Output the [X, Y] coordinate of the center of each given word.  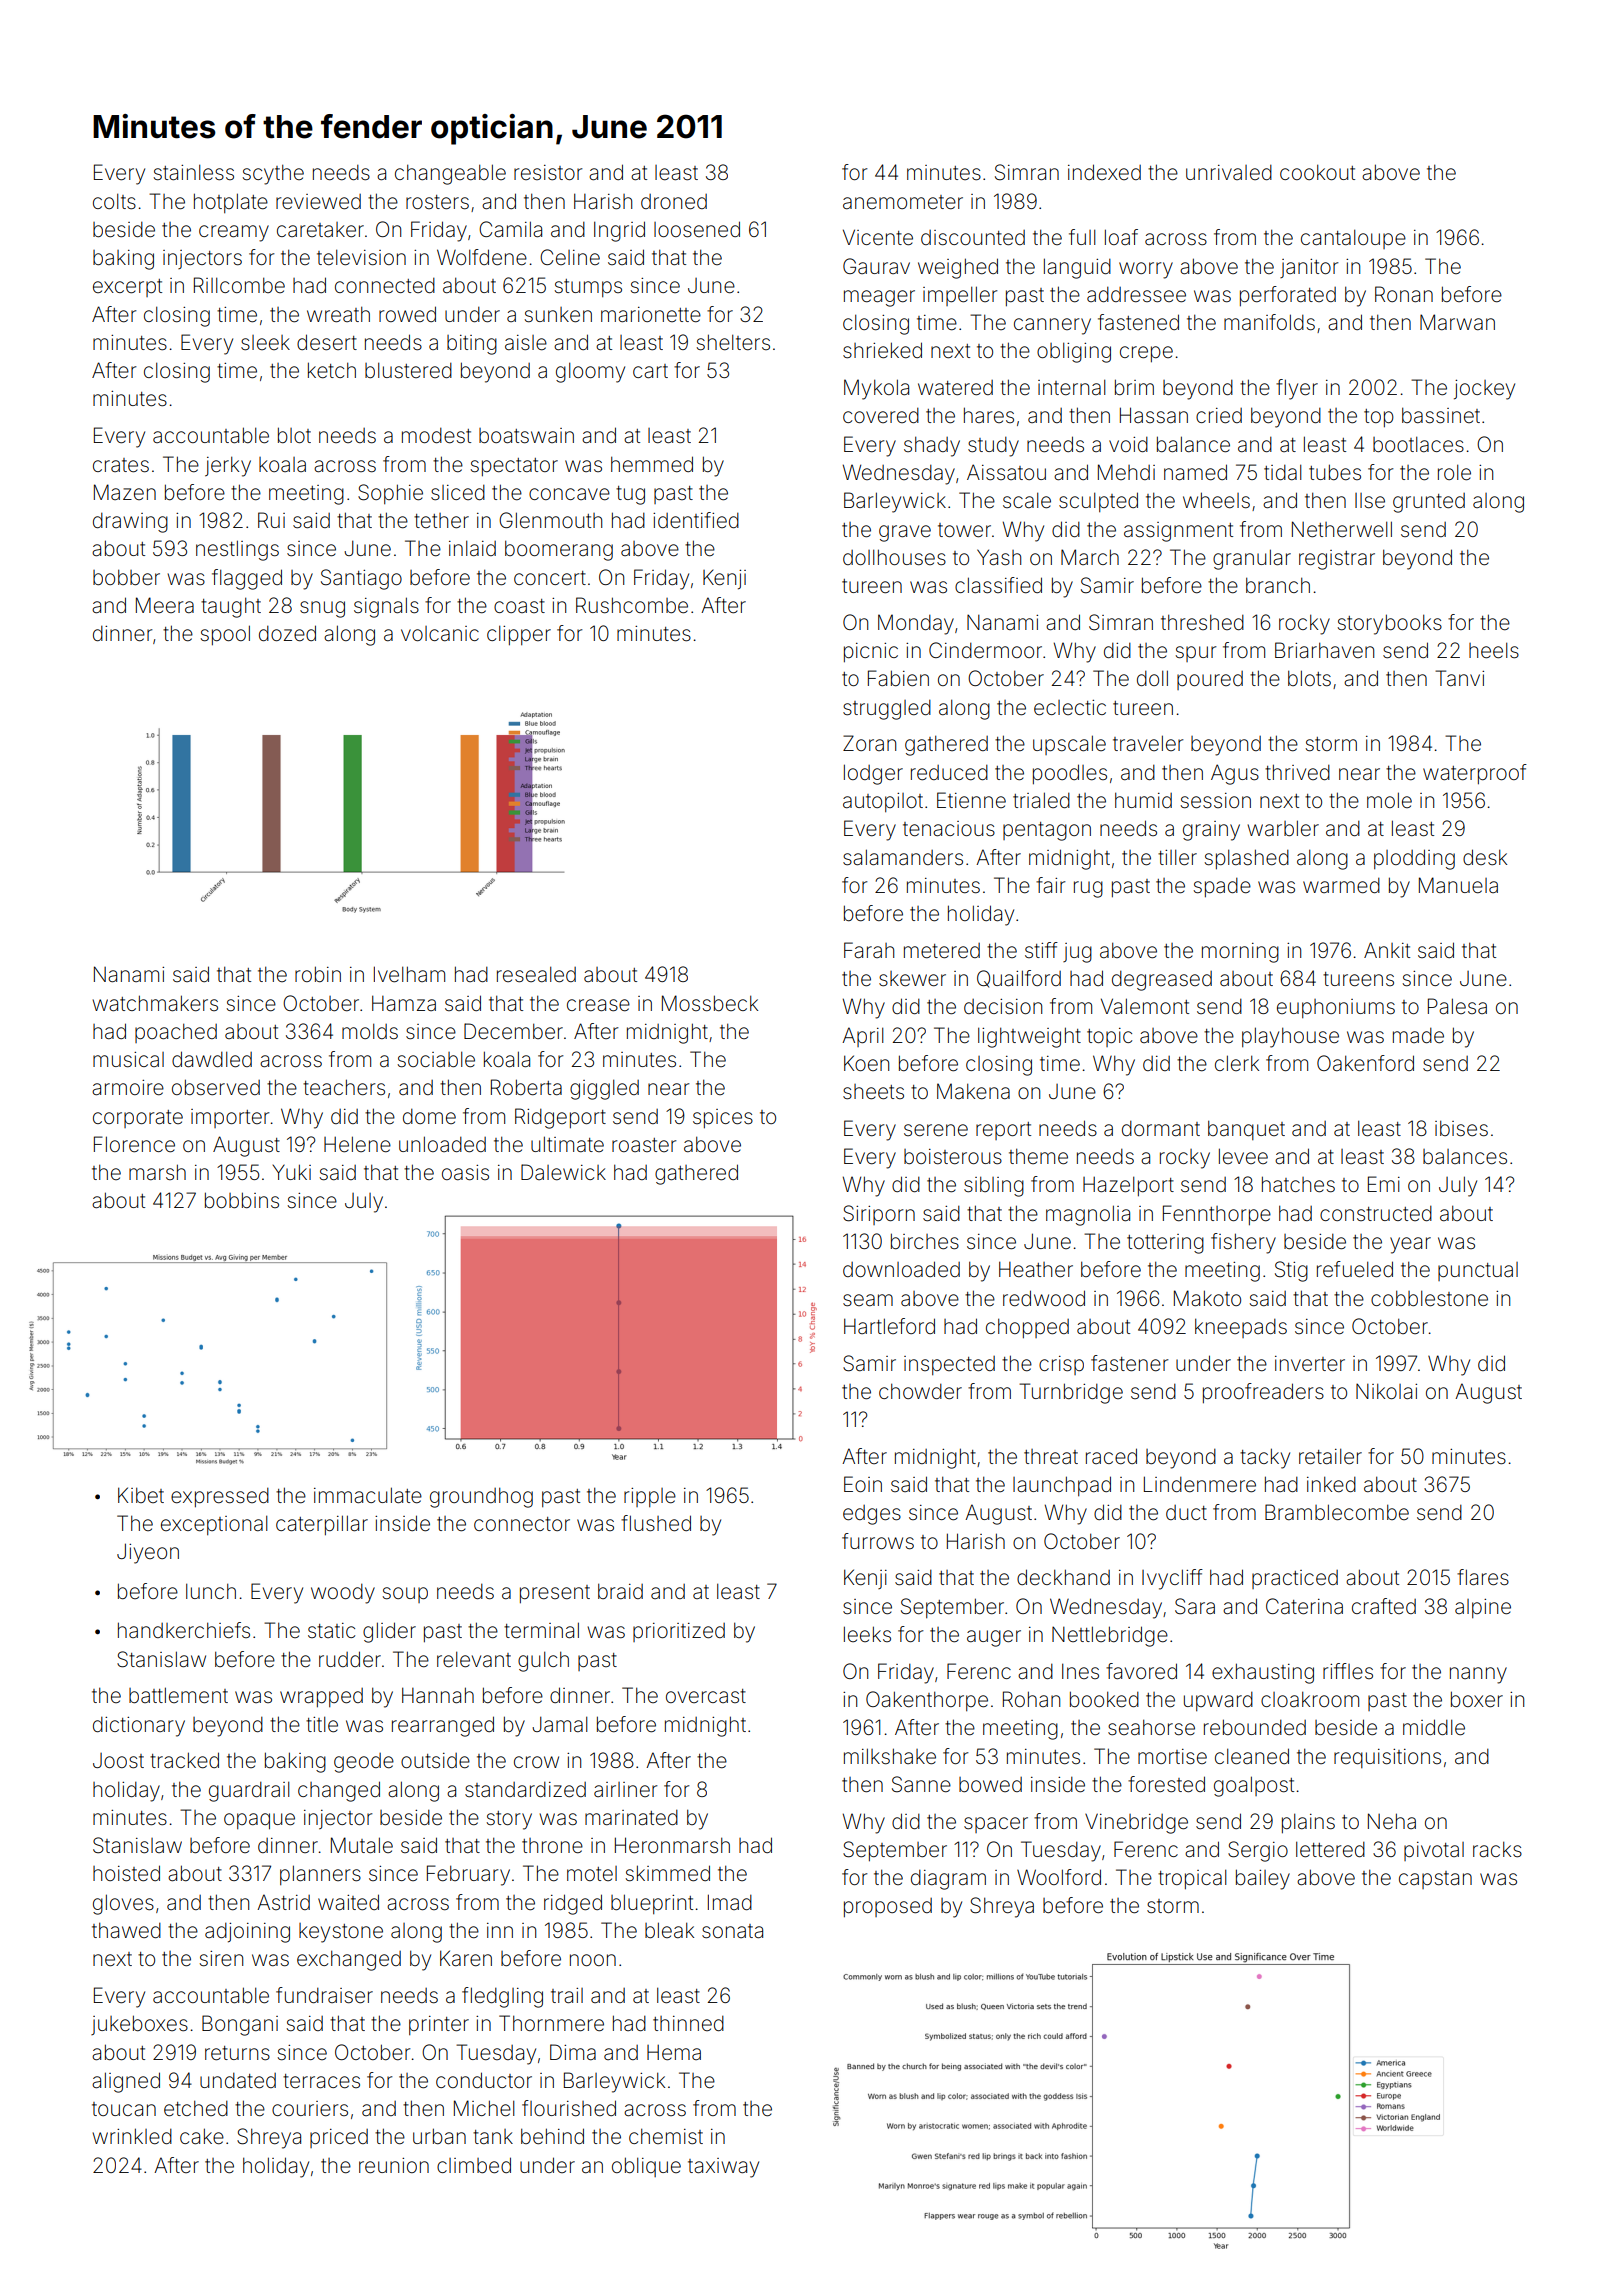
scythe [273, 174]
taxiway [723, 2168]
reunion [394, 2166]
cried [1219, 416]
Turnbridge [1071, 1393]
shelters [733, 342]
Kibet [141, 1495]
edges [872, 1515]
